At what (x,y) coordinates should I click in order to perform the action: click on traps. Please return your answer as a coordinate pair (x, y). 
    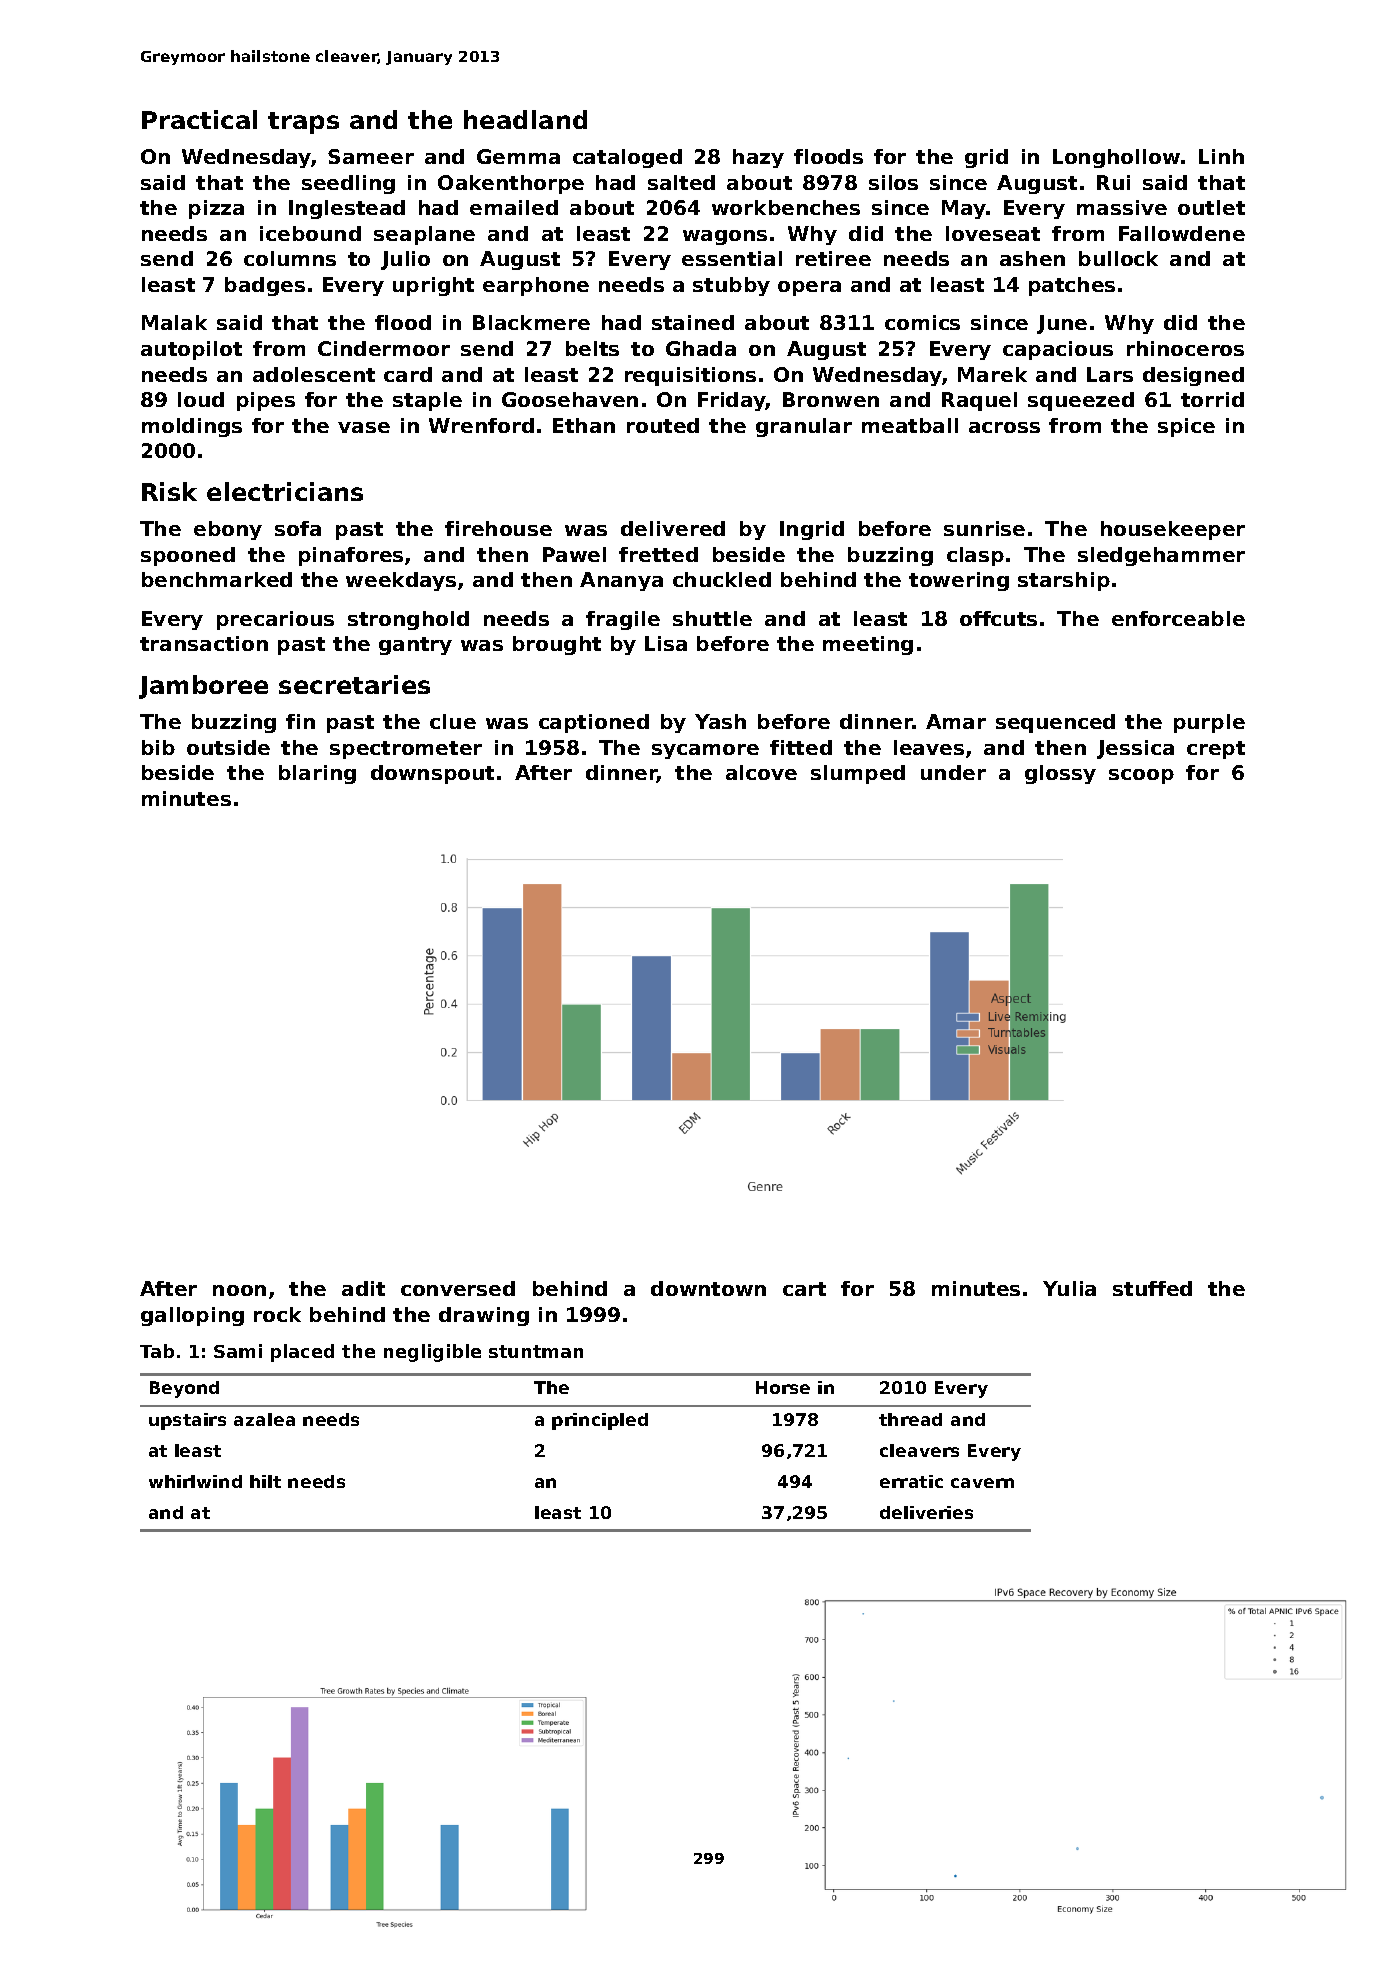
    Looking at the image, I should click on (303, 123).
